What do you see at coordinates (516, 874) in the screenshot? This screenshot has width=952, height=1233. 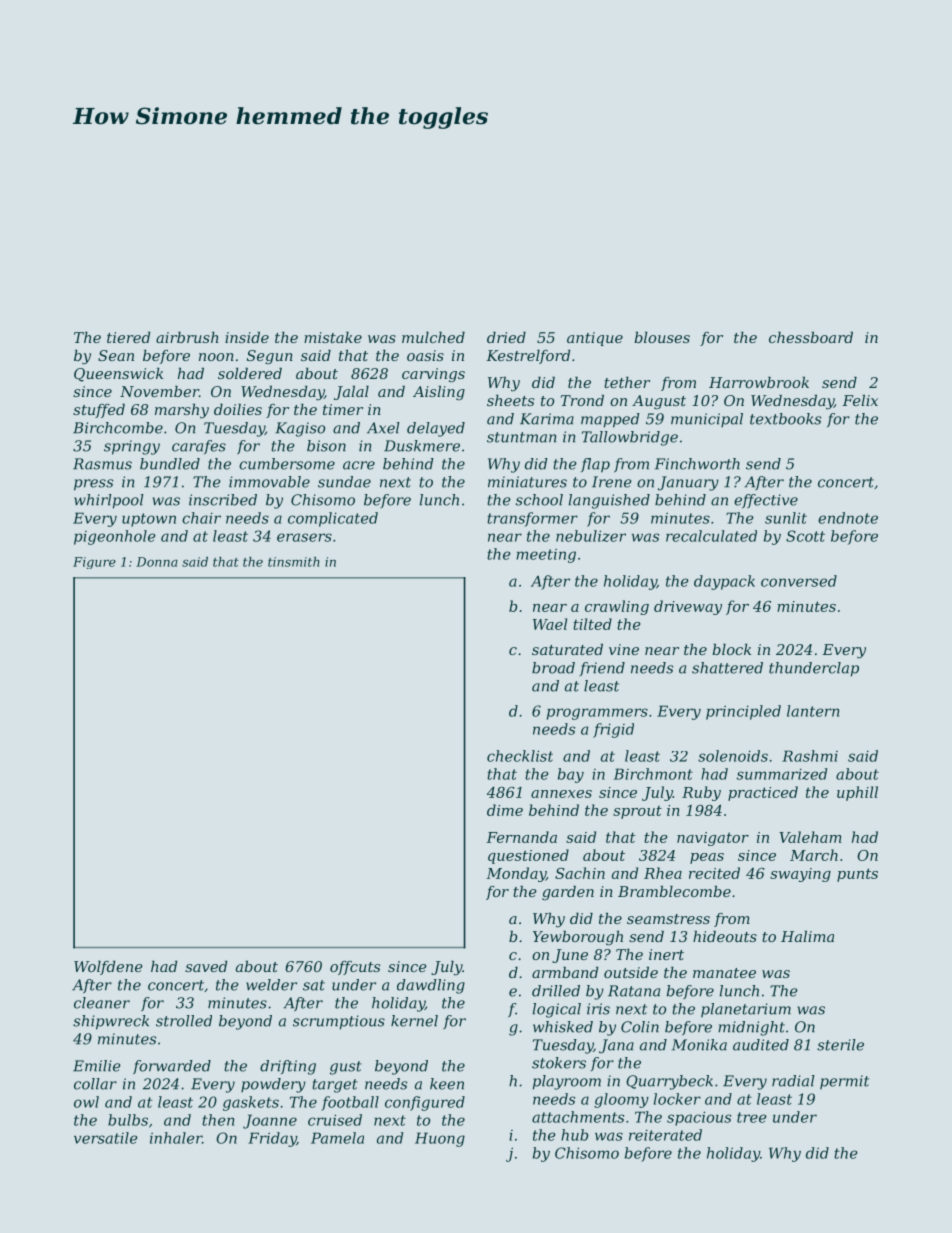 I see `Monday` at bounding box center [516, 874].
